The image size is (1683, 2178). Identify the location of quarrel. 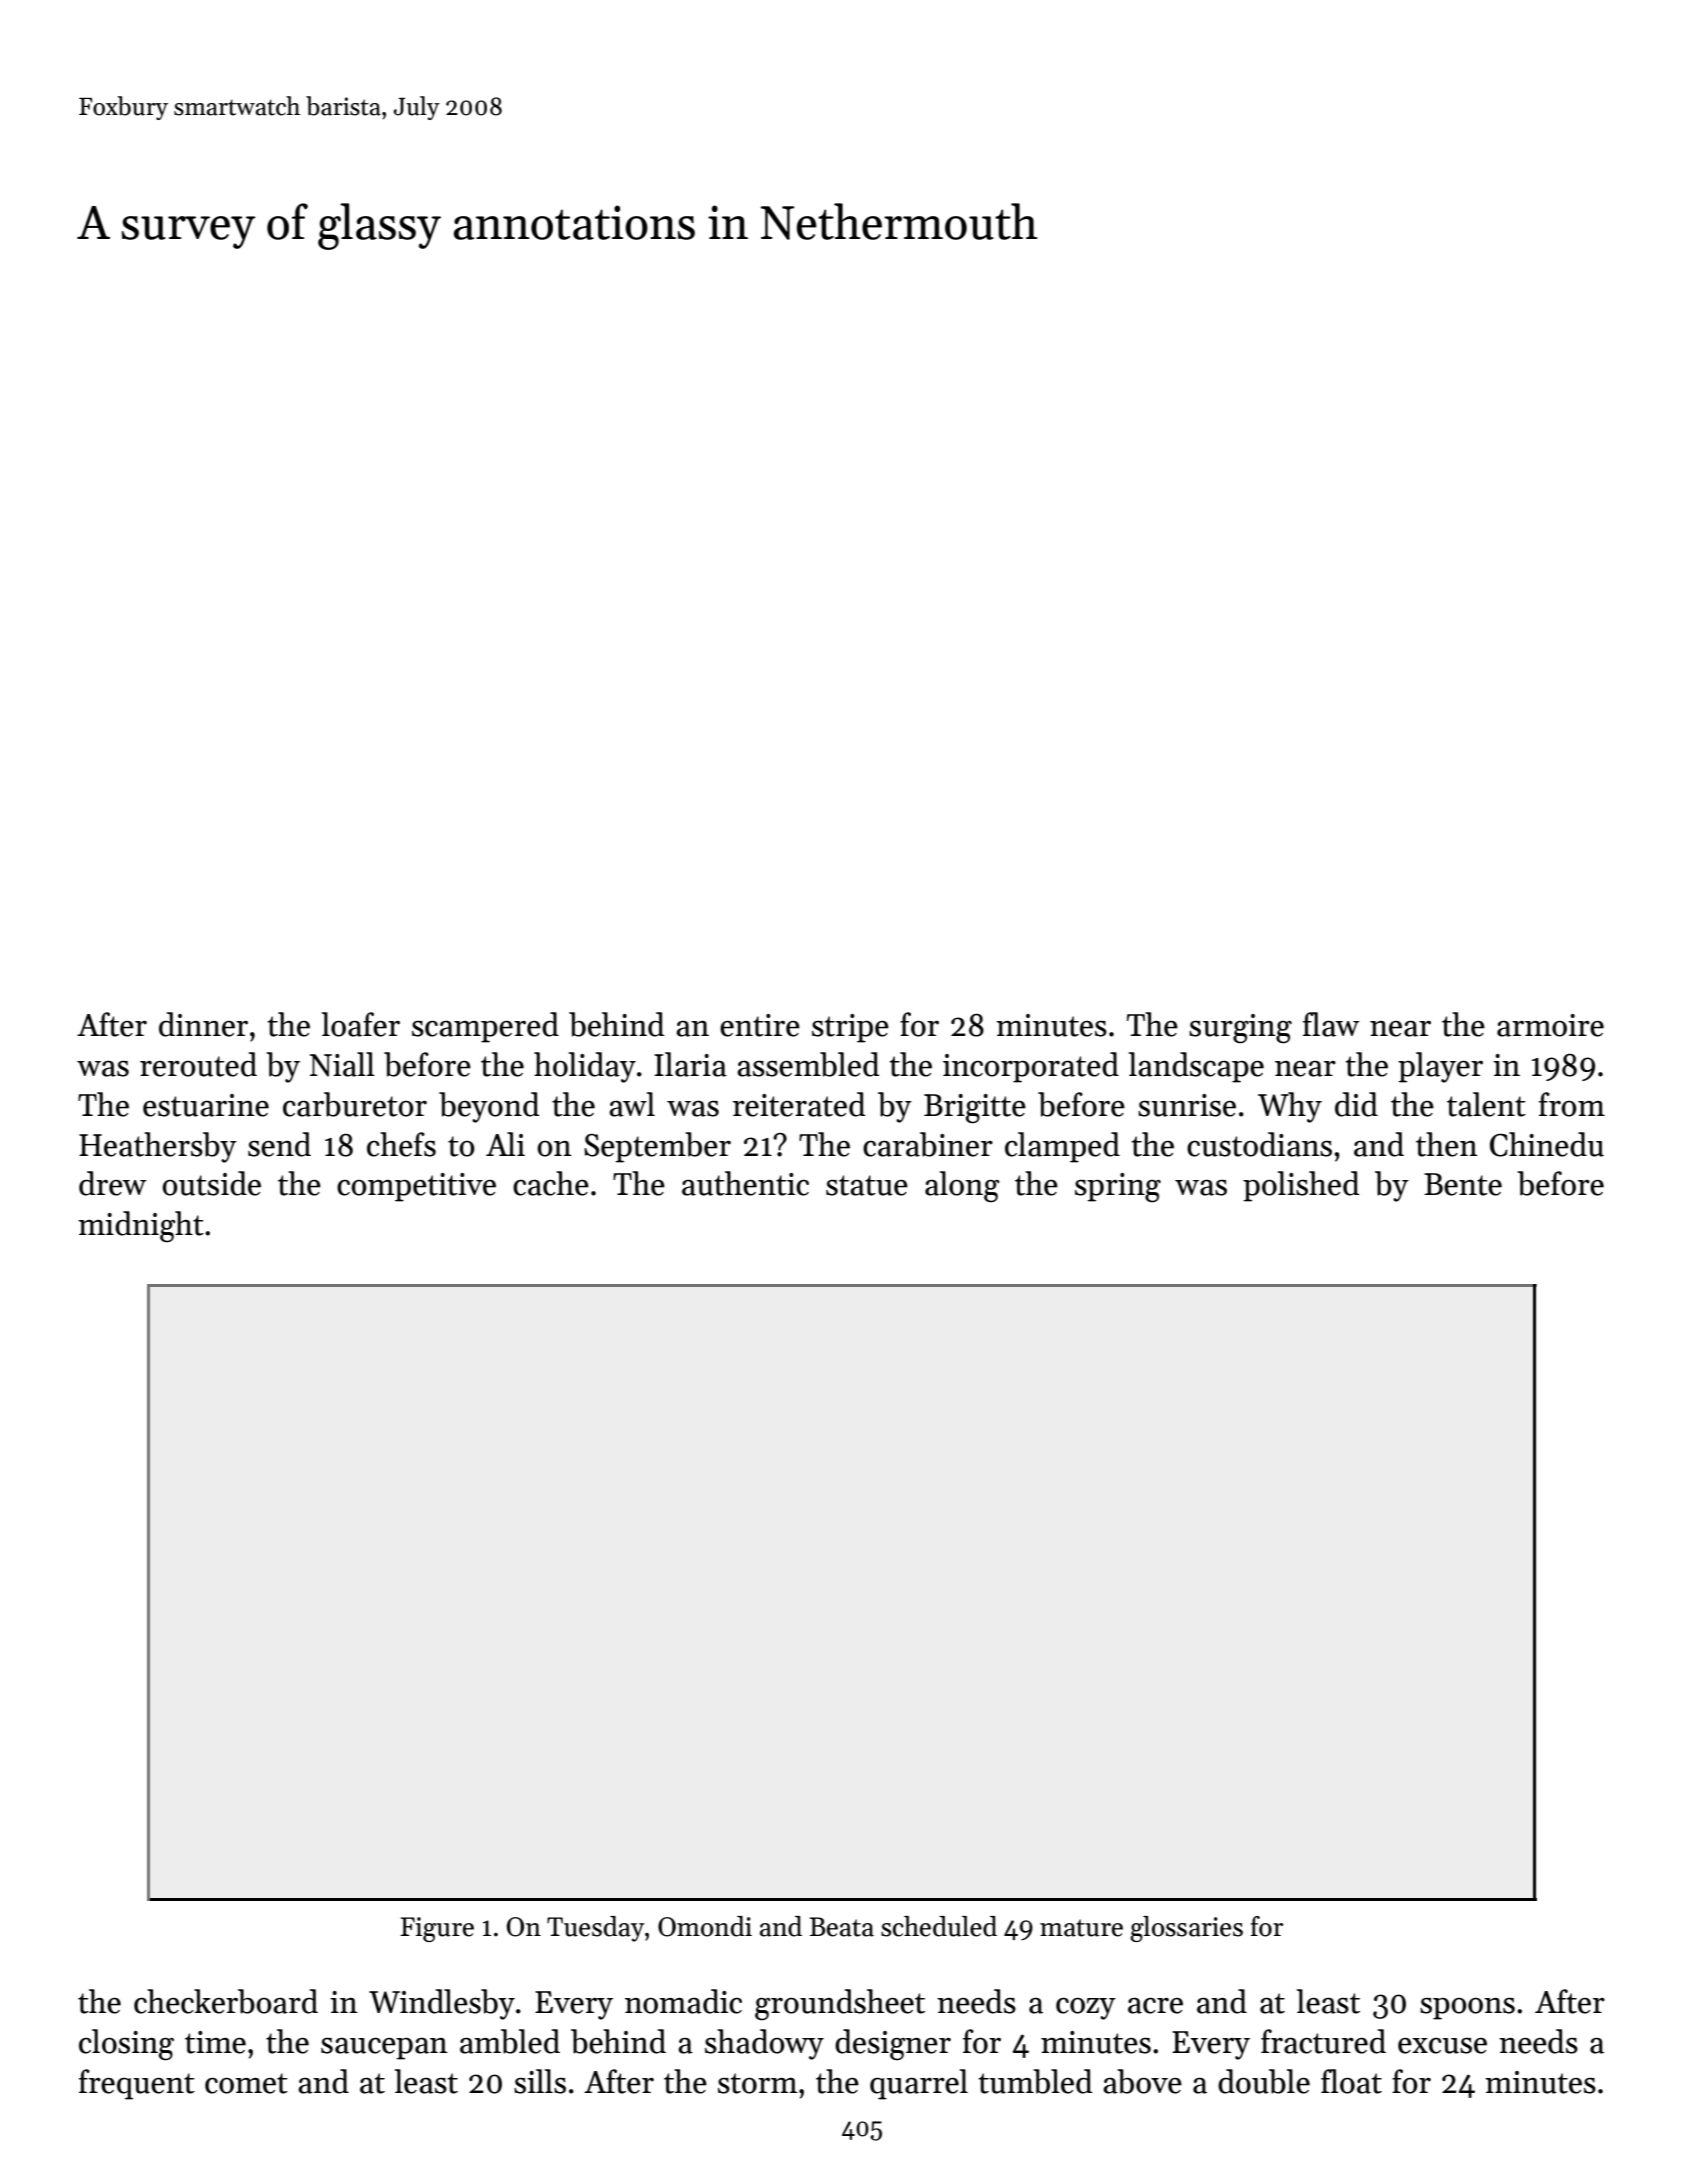
(919, 2084).
